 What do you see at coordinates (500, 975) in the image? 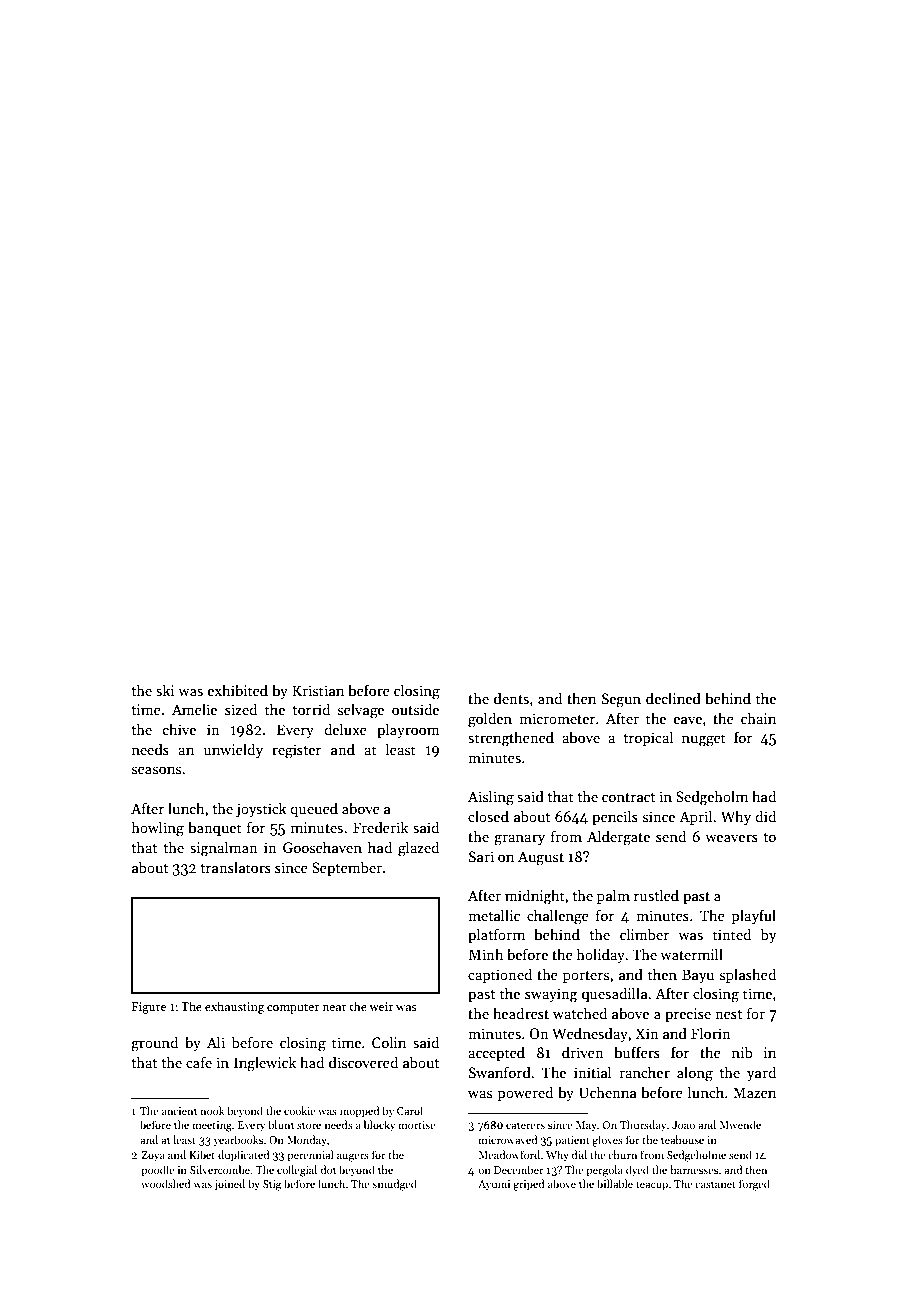
I see `captioned` at bounding box center [500, 975].
